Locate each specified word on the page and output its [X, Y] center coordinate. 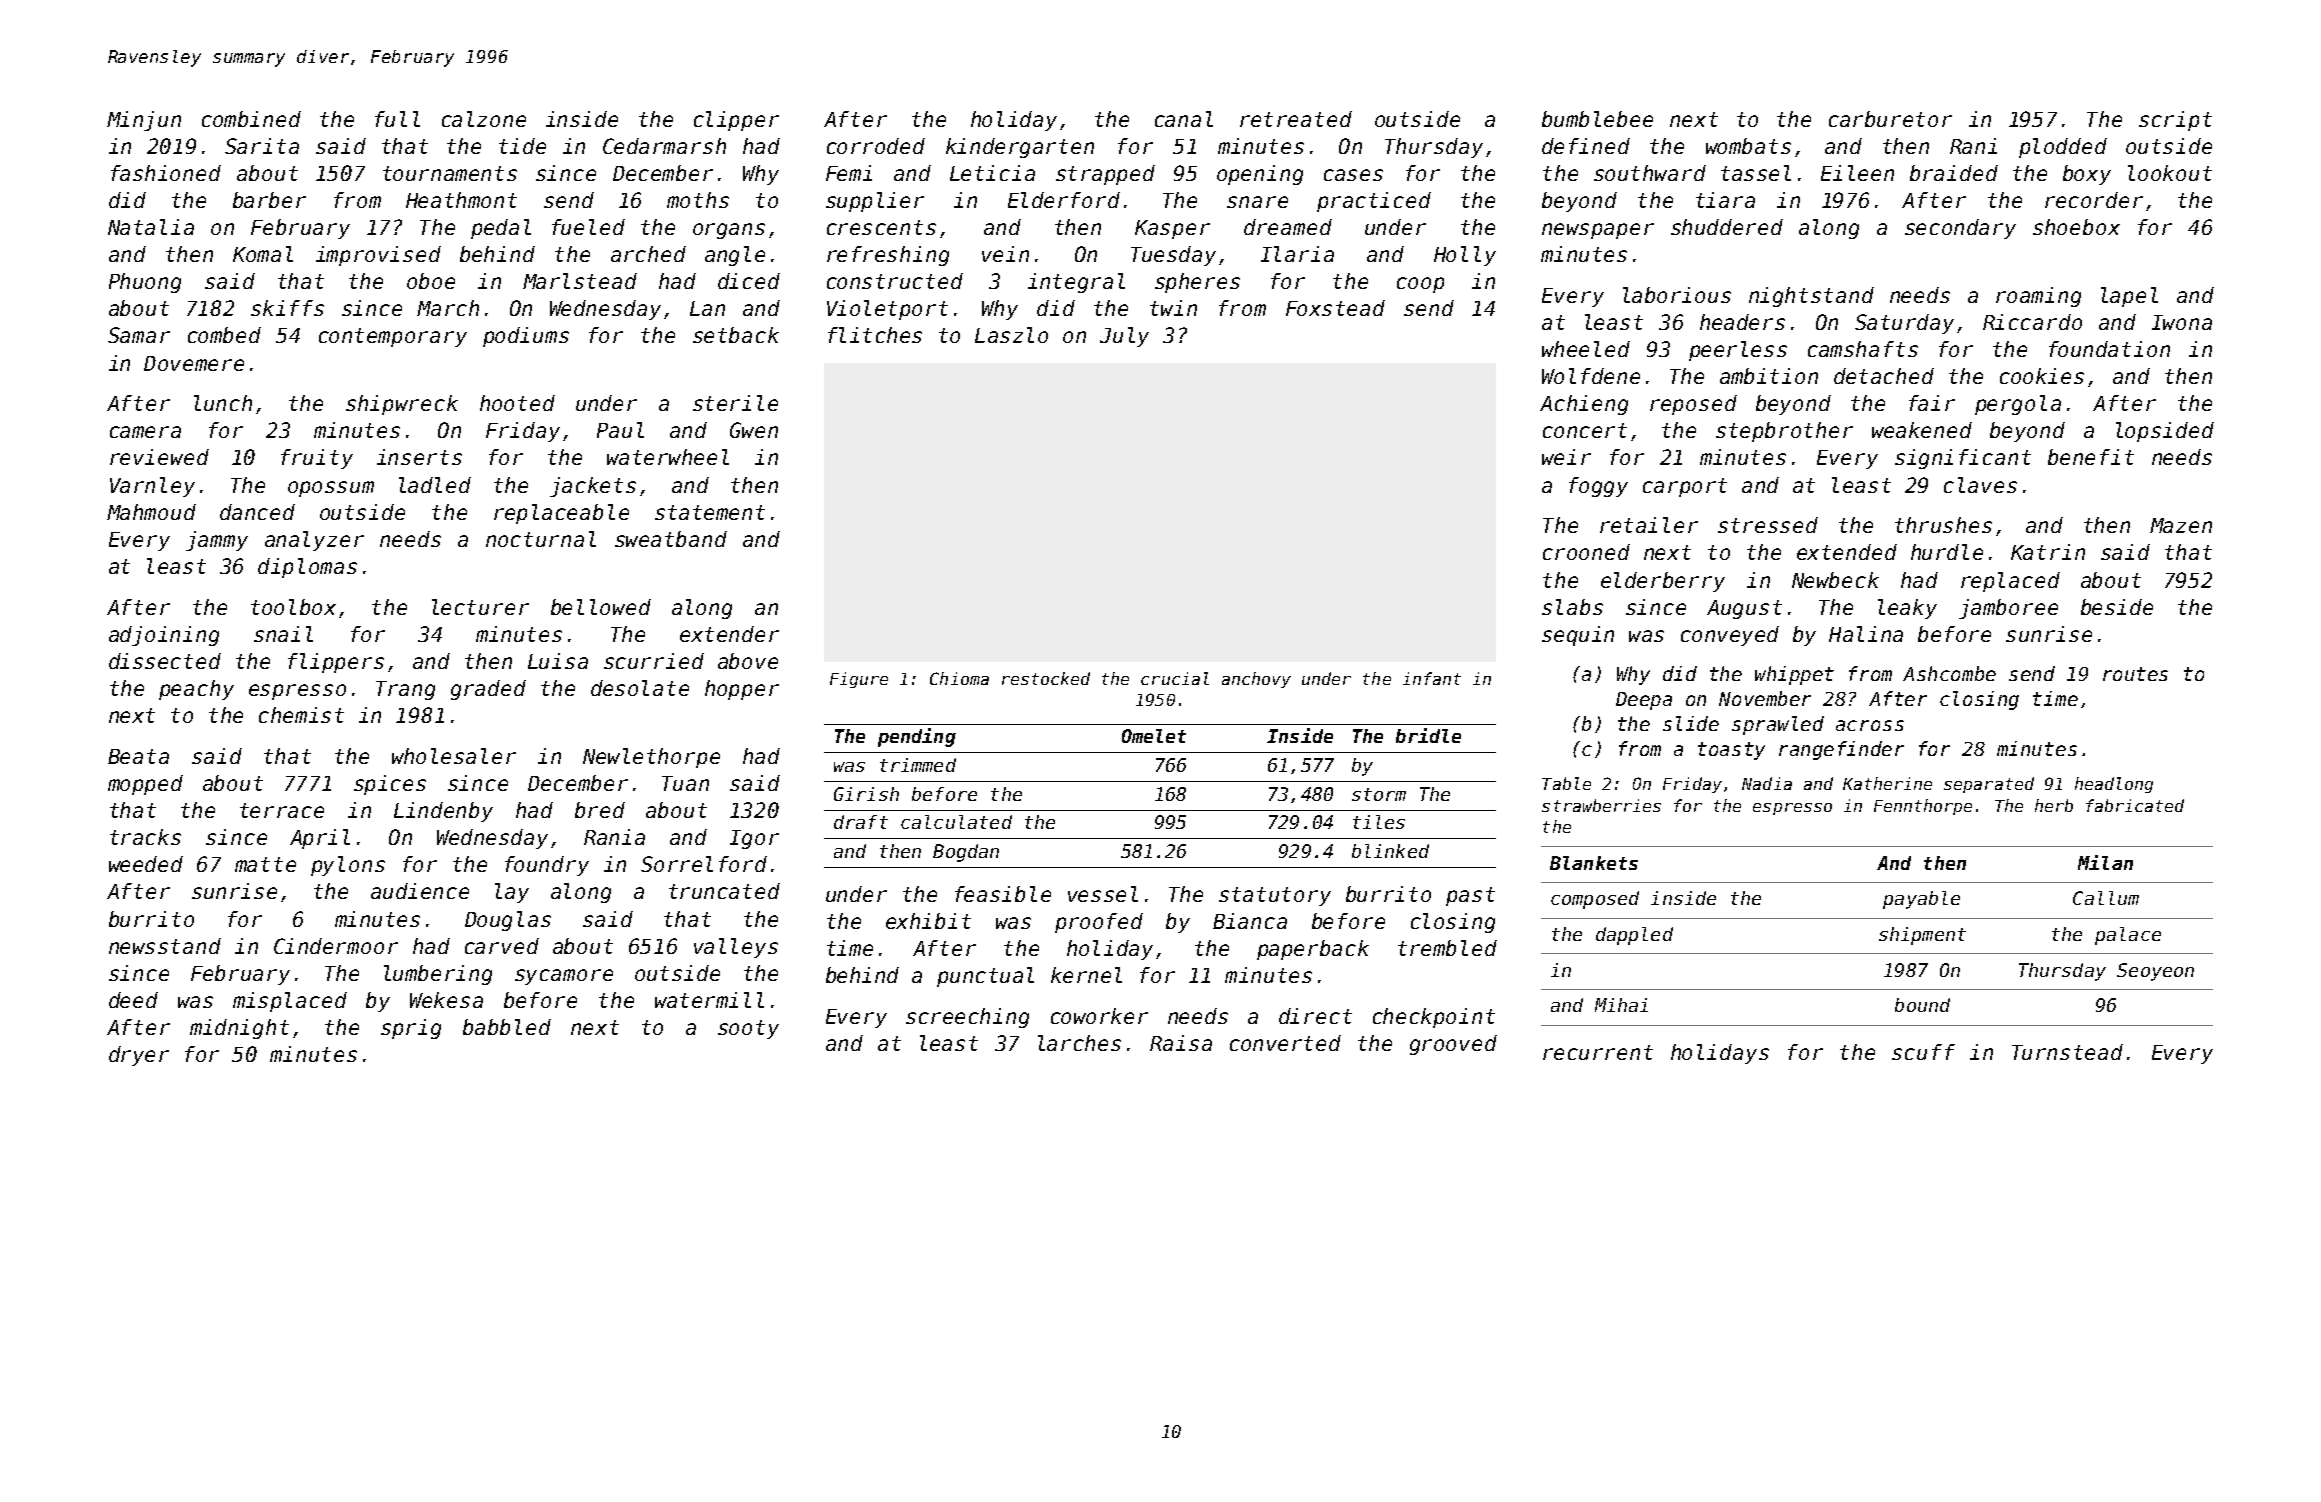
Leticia [992, 173]
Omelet [1154, 736]
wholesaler [454, 756]
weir [1566, 457]
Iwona [2182, 322]
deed [133, 1000]
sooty [748, 1029]
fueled [588, 227]
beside [2117, 607]
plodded [2063, 148]
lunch [223, 403]
